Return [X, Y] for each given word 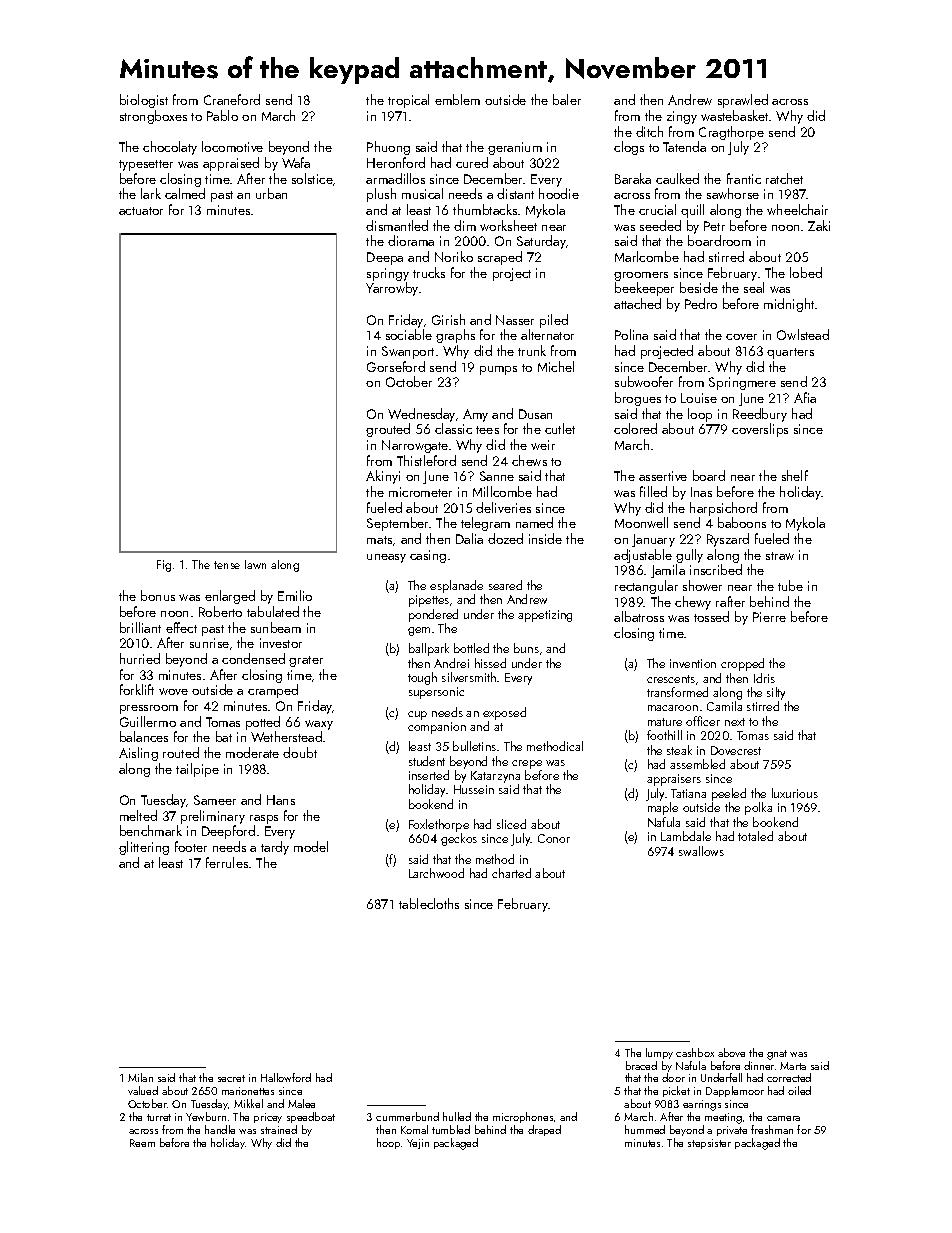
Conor [554, 838]
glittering [144, 848]
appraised [231, 164]
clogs [629, 148]
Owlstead [803, 334]
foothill [664, 735]
